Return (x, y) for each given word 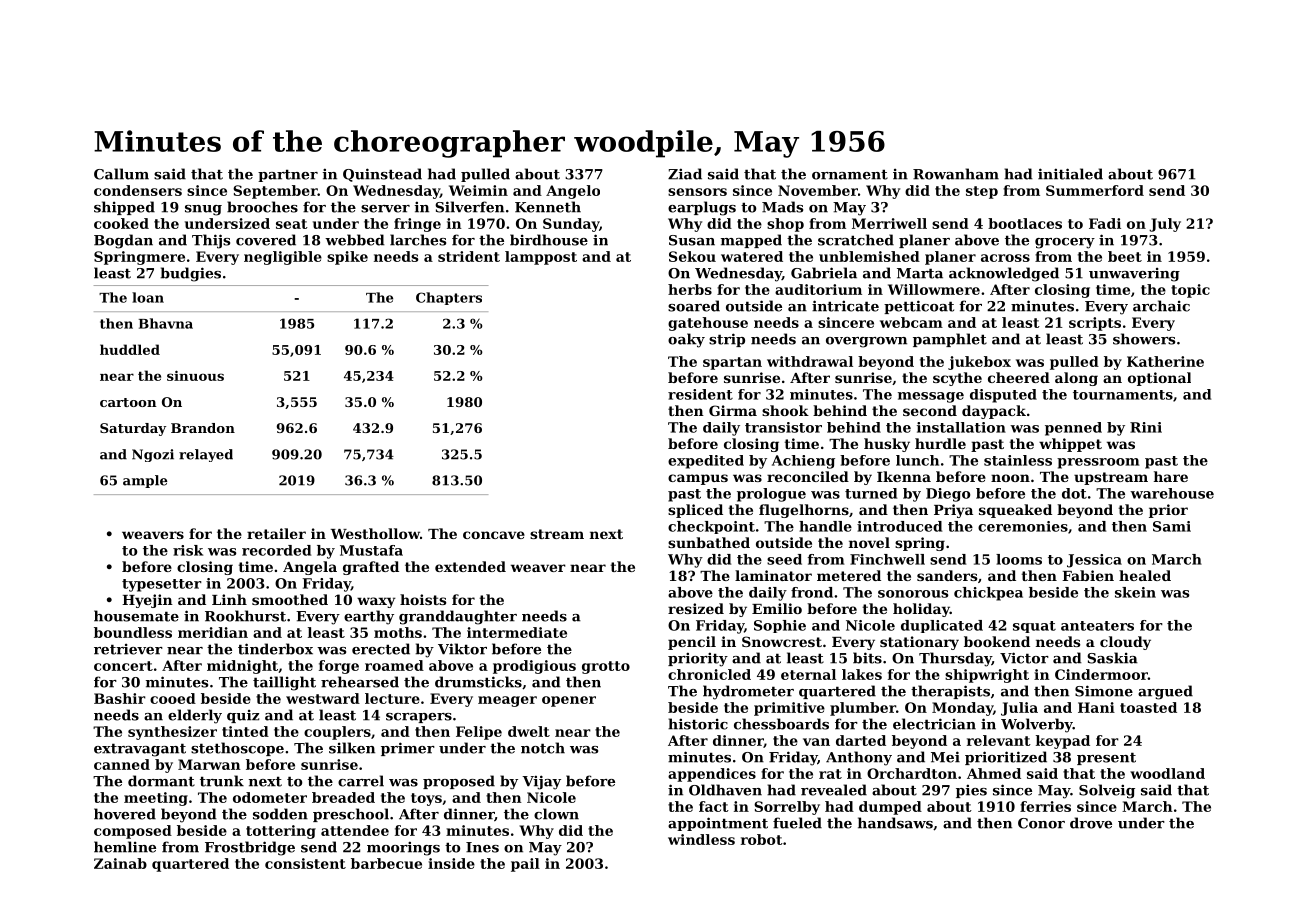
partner (288, 175)
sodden (280, 814)
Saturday (133, 429)
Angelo (573, 192)
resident (700, 394)
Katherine (1165, 361)
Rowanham (956, 174)
